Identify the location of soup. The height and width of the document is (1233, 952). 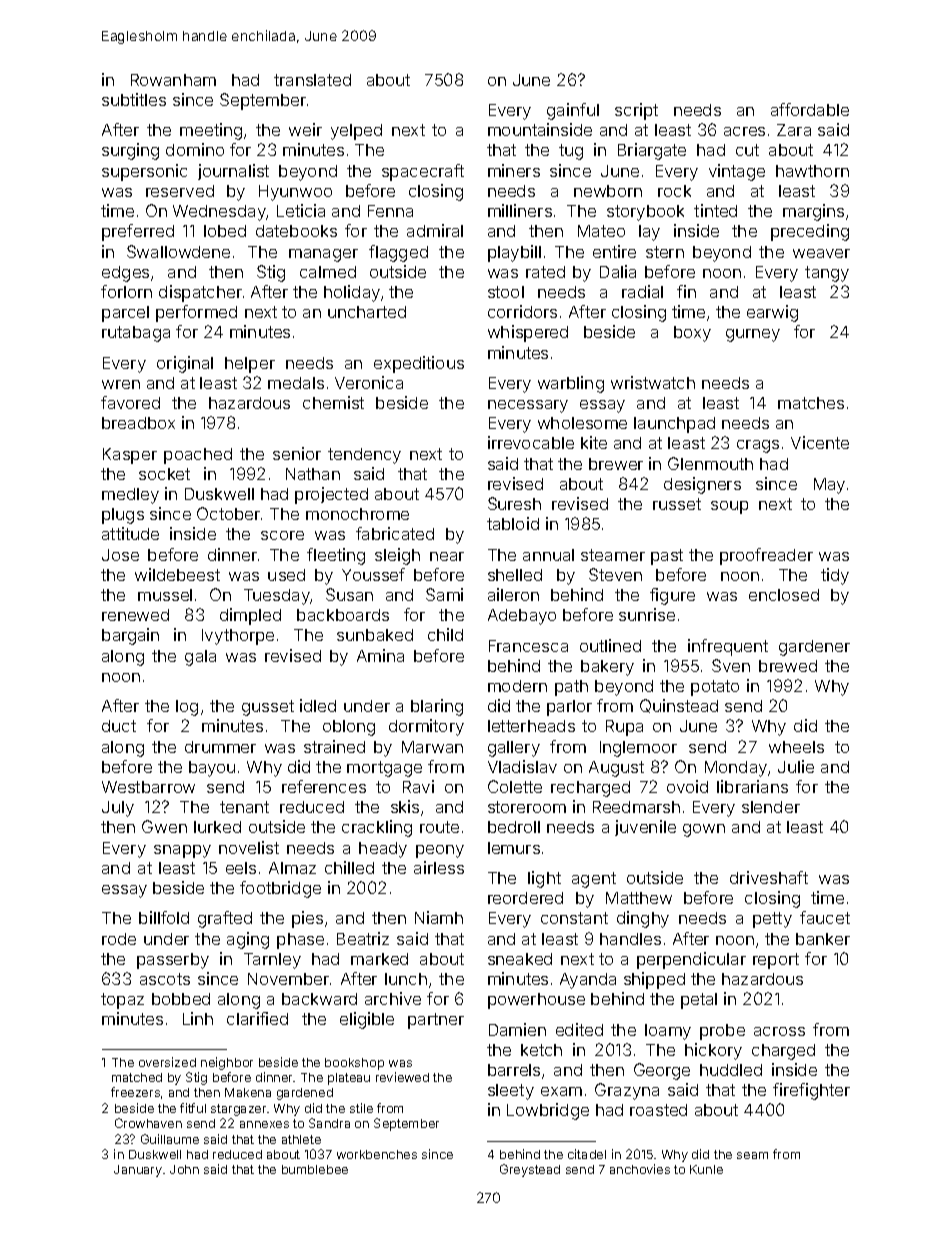
(729, 507).
